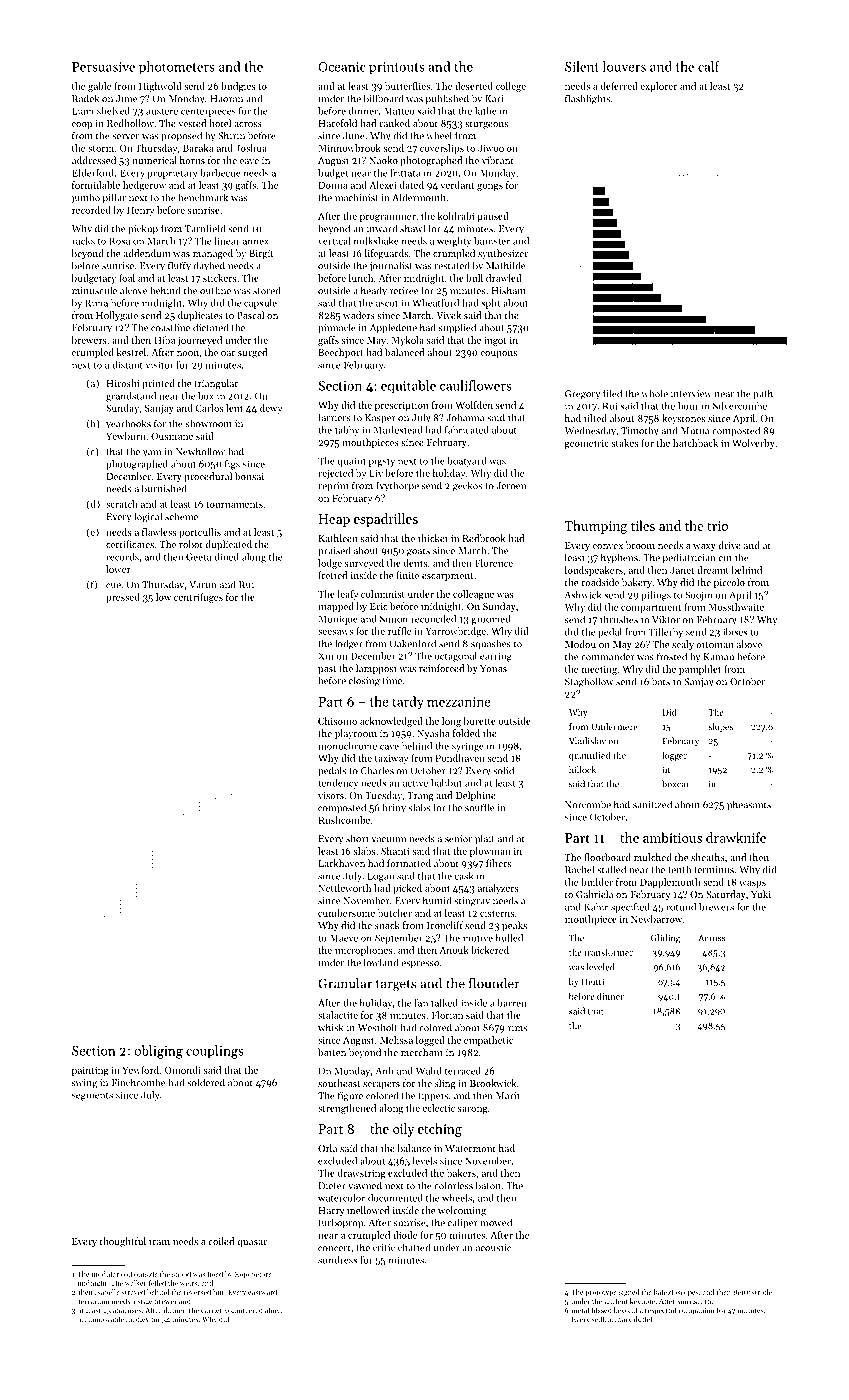  Describe the element at coordinates (106, 1319) in the screenshot. I see `immovable` at that location.
